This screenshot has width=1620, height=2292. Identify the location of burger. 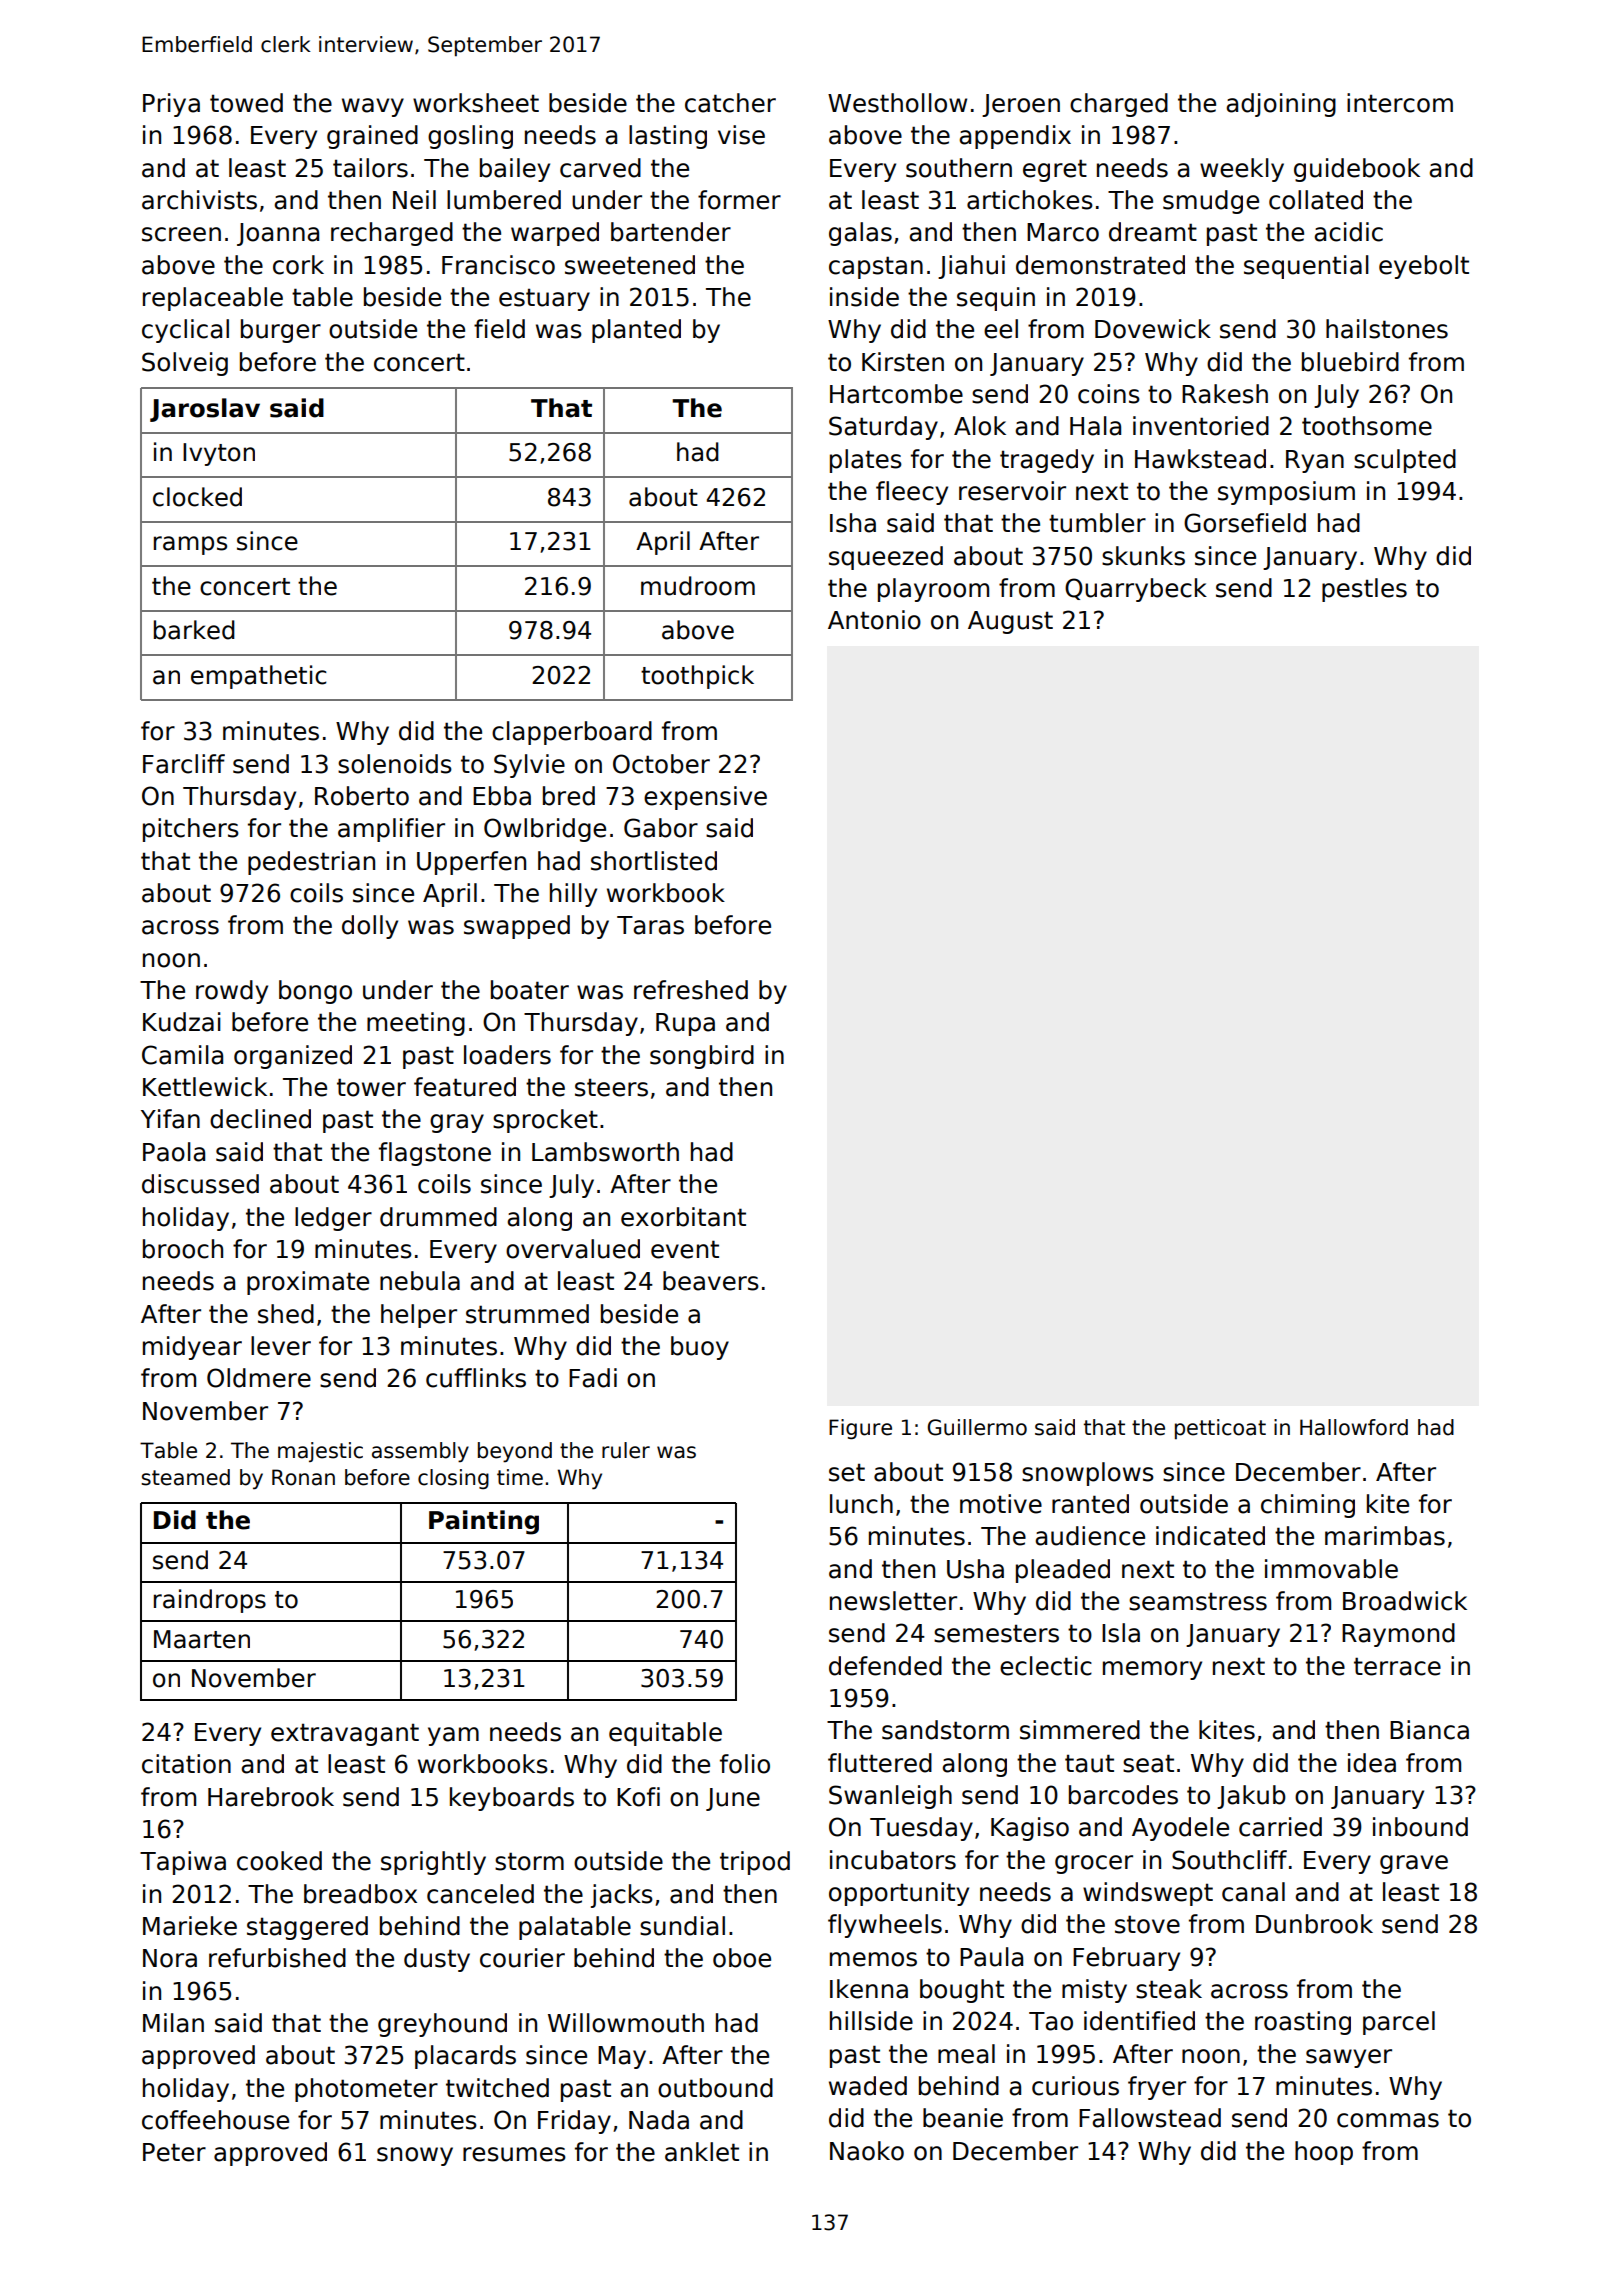
(281, 331).
